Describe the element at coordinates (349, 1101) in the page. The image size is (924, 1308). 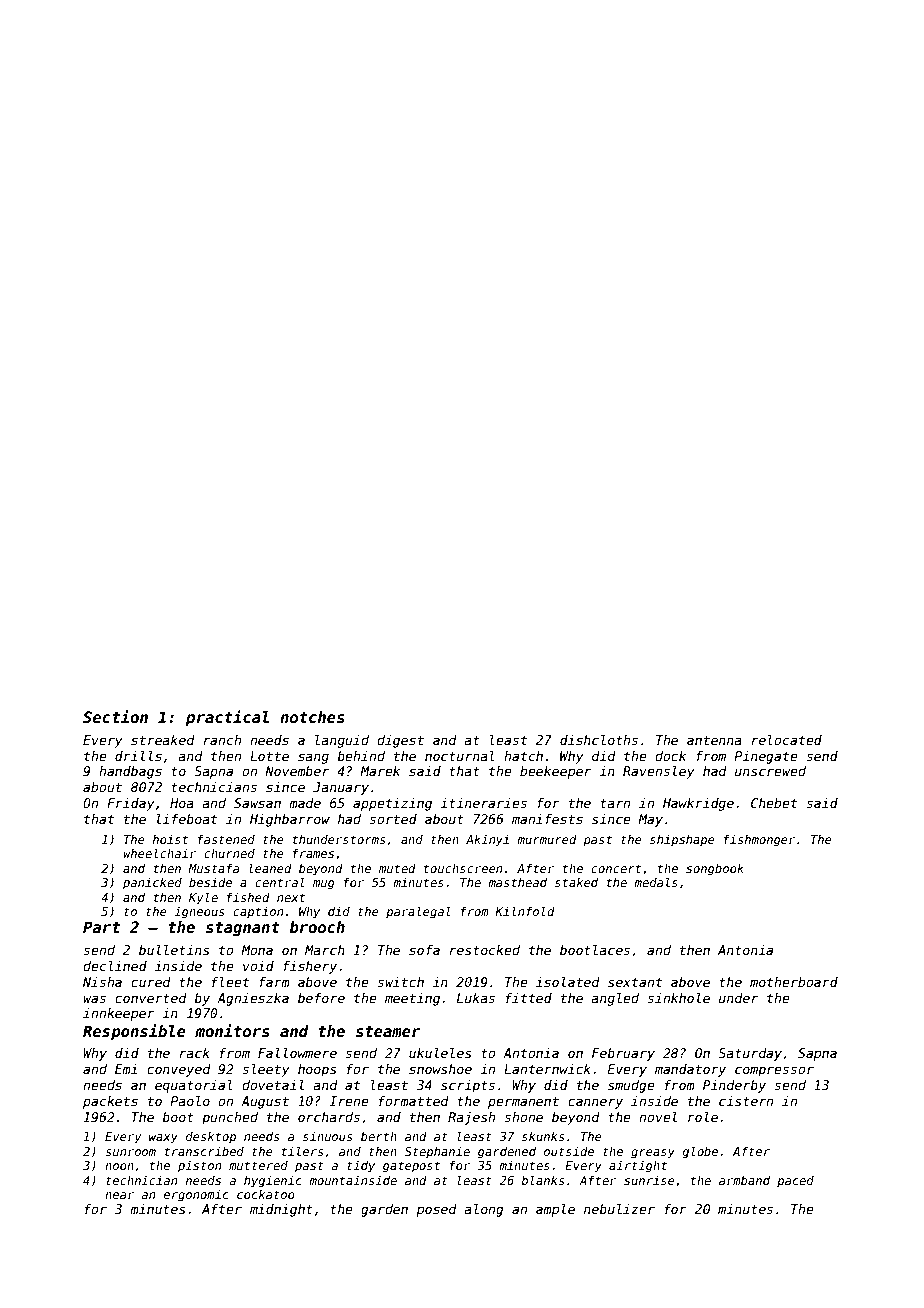
I see `Irene` at that location.
